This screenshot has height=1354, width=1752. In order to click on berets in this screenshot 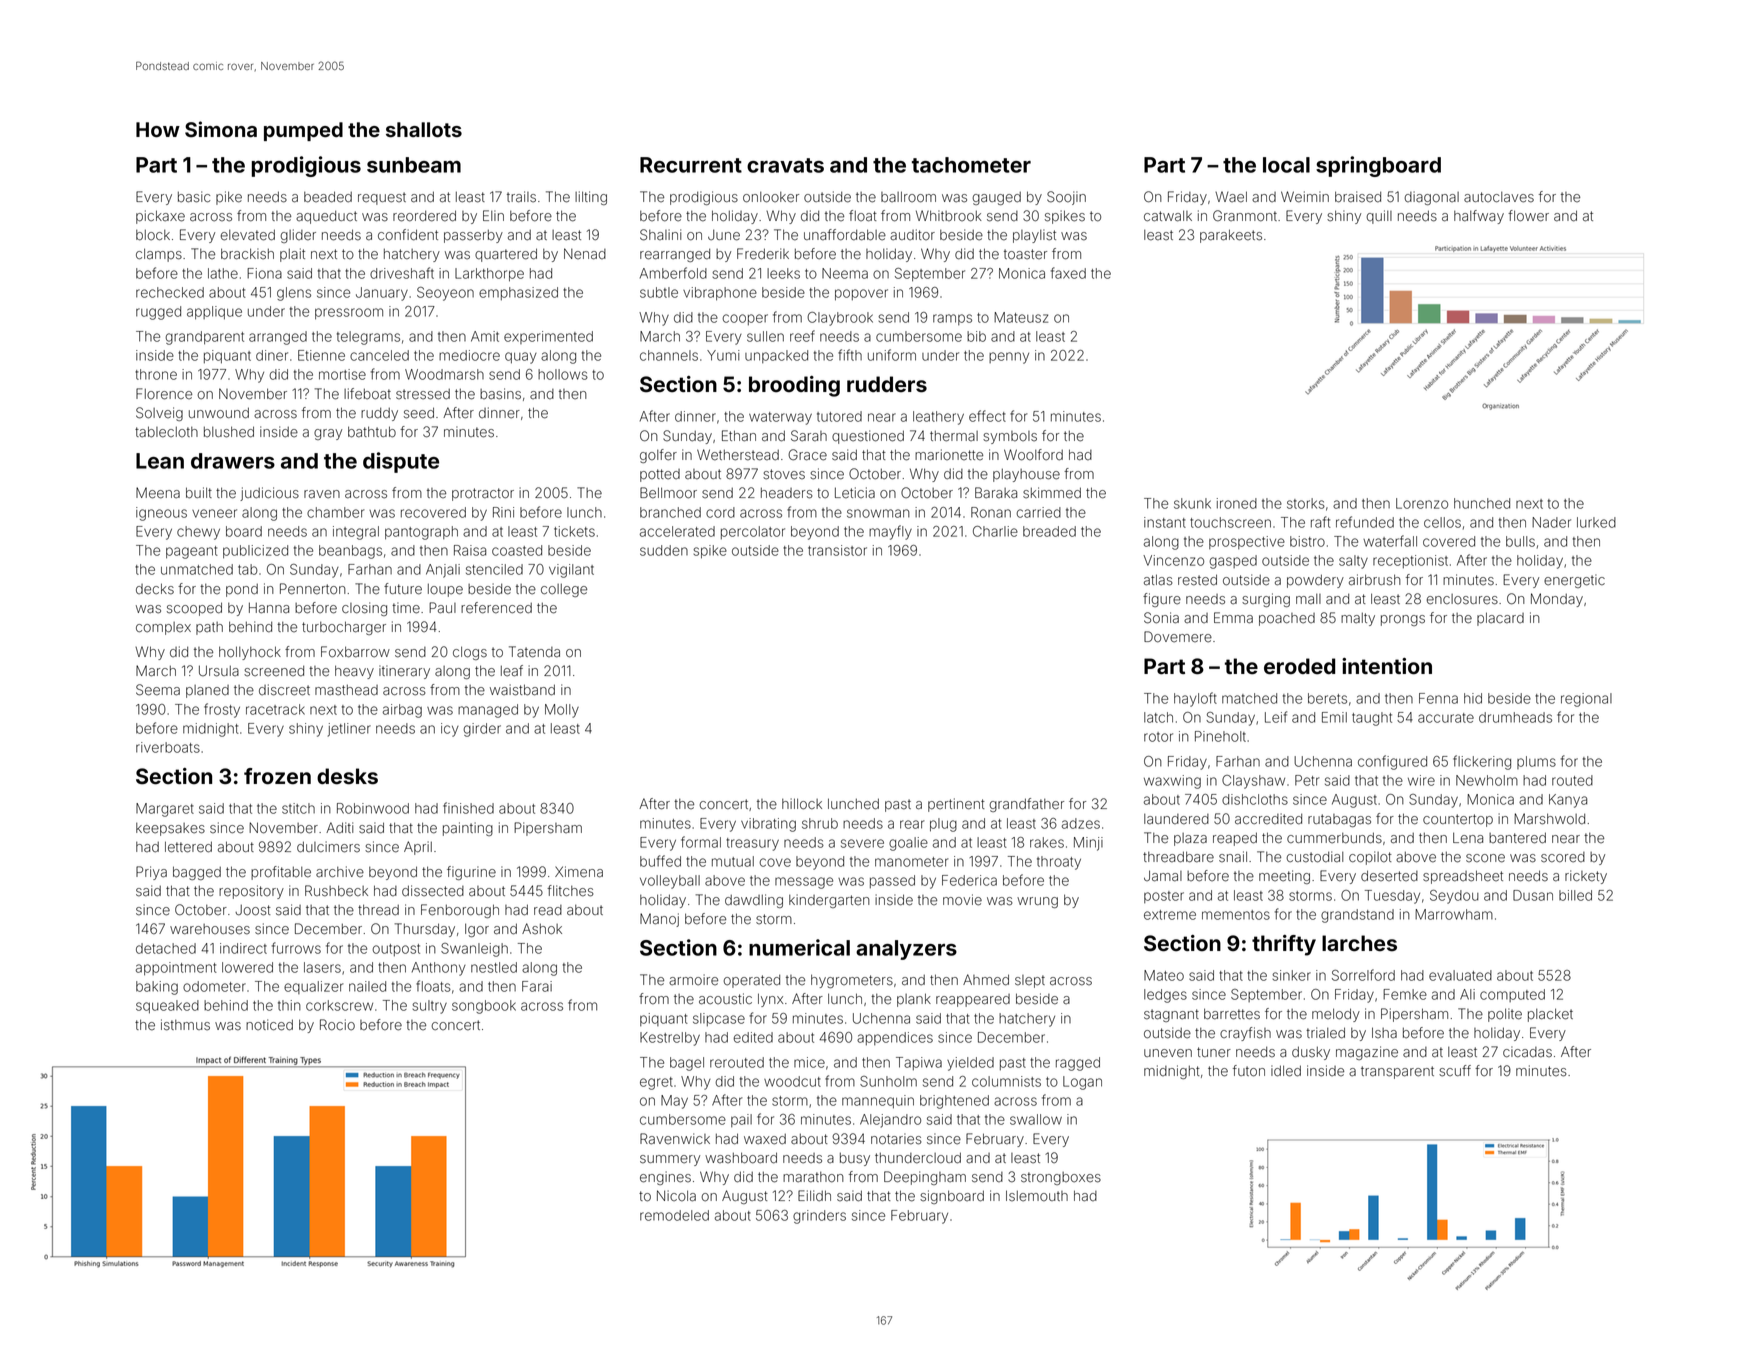, I will do `click(1327, 698)`.
